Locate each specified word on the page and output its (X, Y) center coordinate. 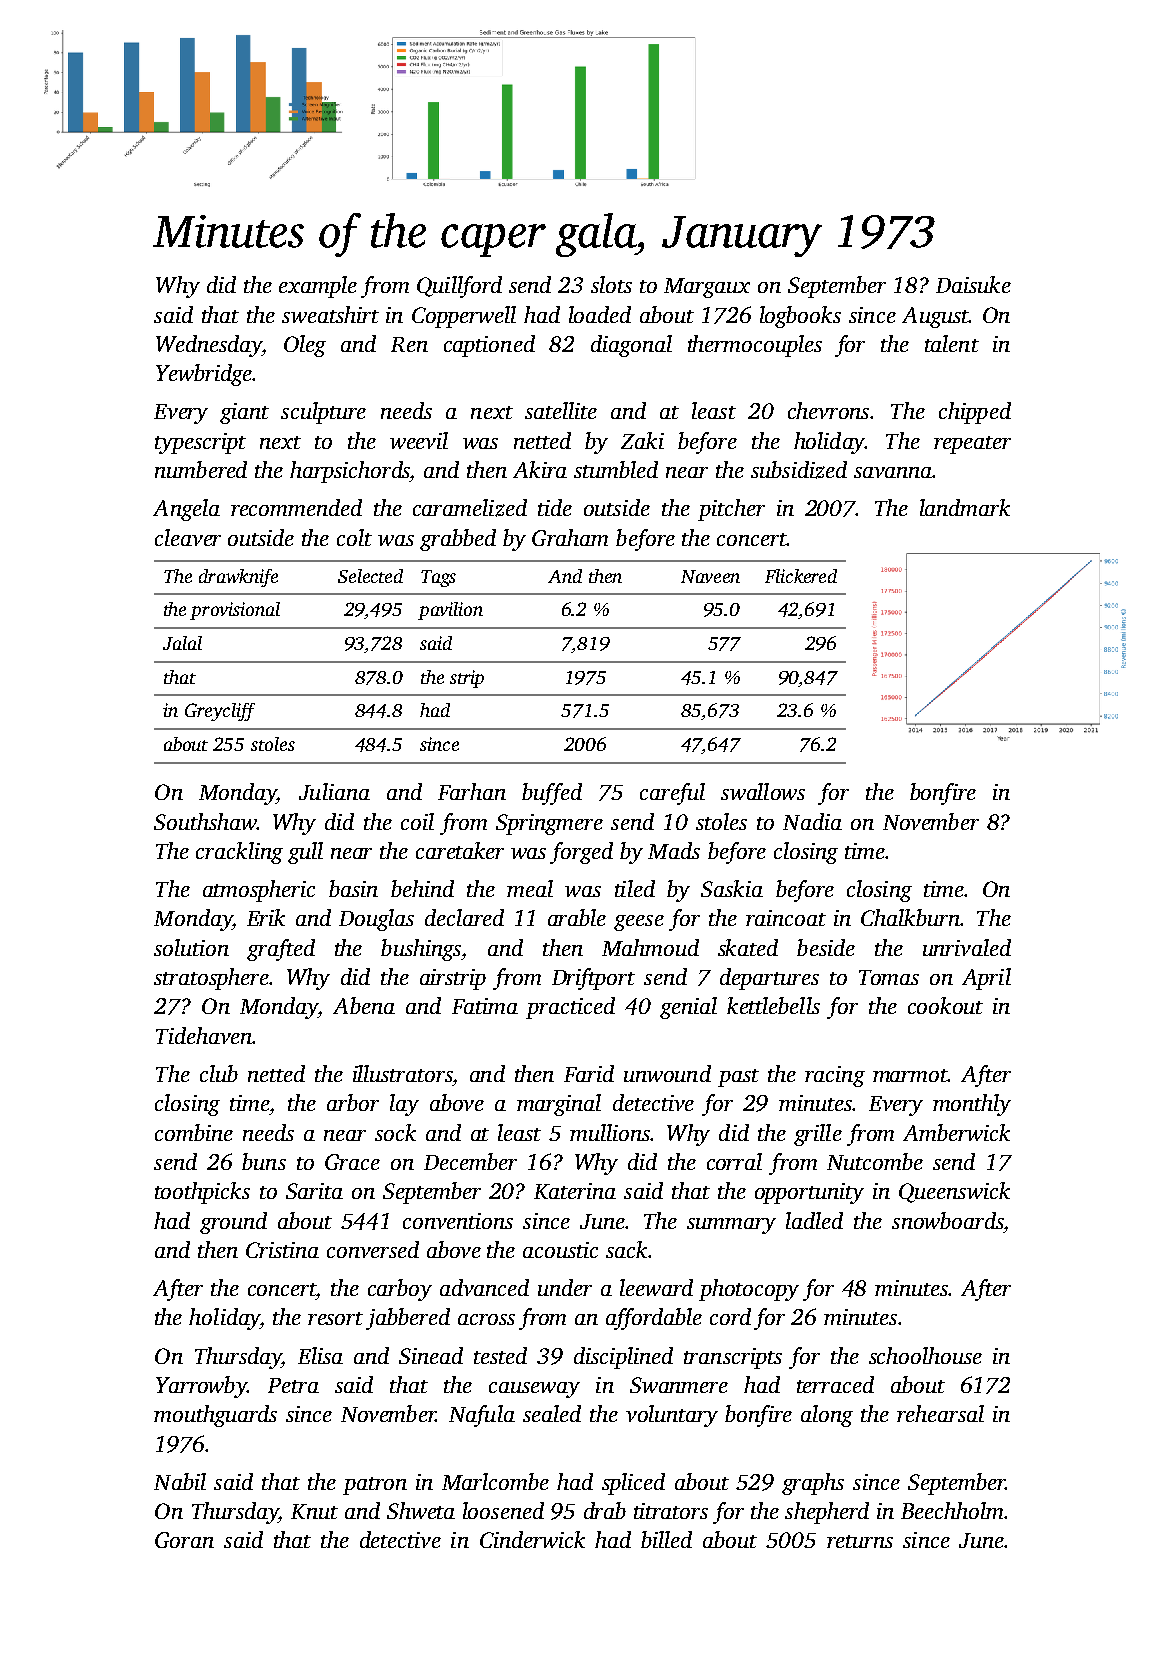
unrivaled (967, 947)
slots (611, 284)
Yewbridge (204, 375)
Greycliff (220, 712)
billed (666, 1539)
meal (530, 888)
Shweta (421, 1510)
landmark (965, 507)
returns (860, 1541)
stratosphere (211, 979)
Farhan (472, 791)
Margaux (707, 288)
